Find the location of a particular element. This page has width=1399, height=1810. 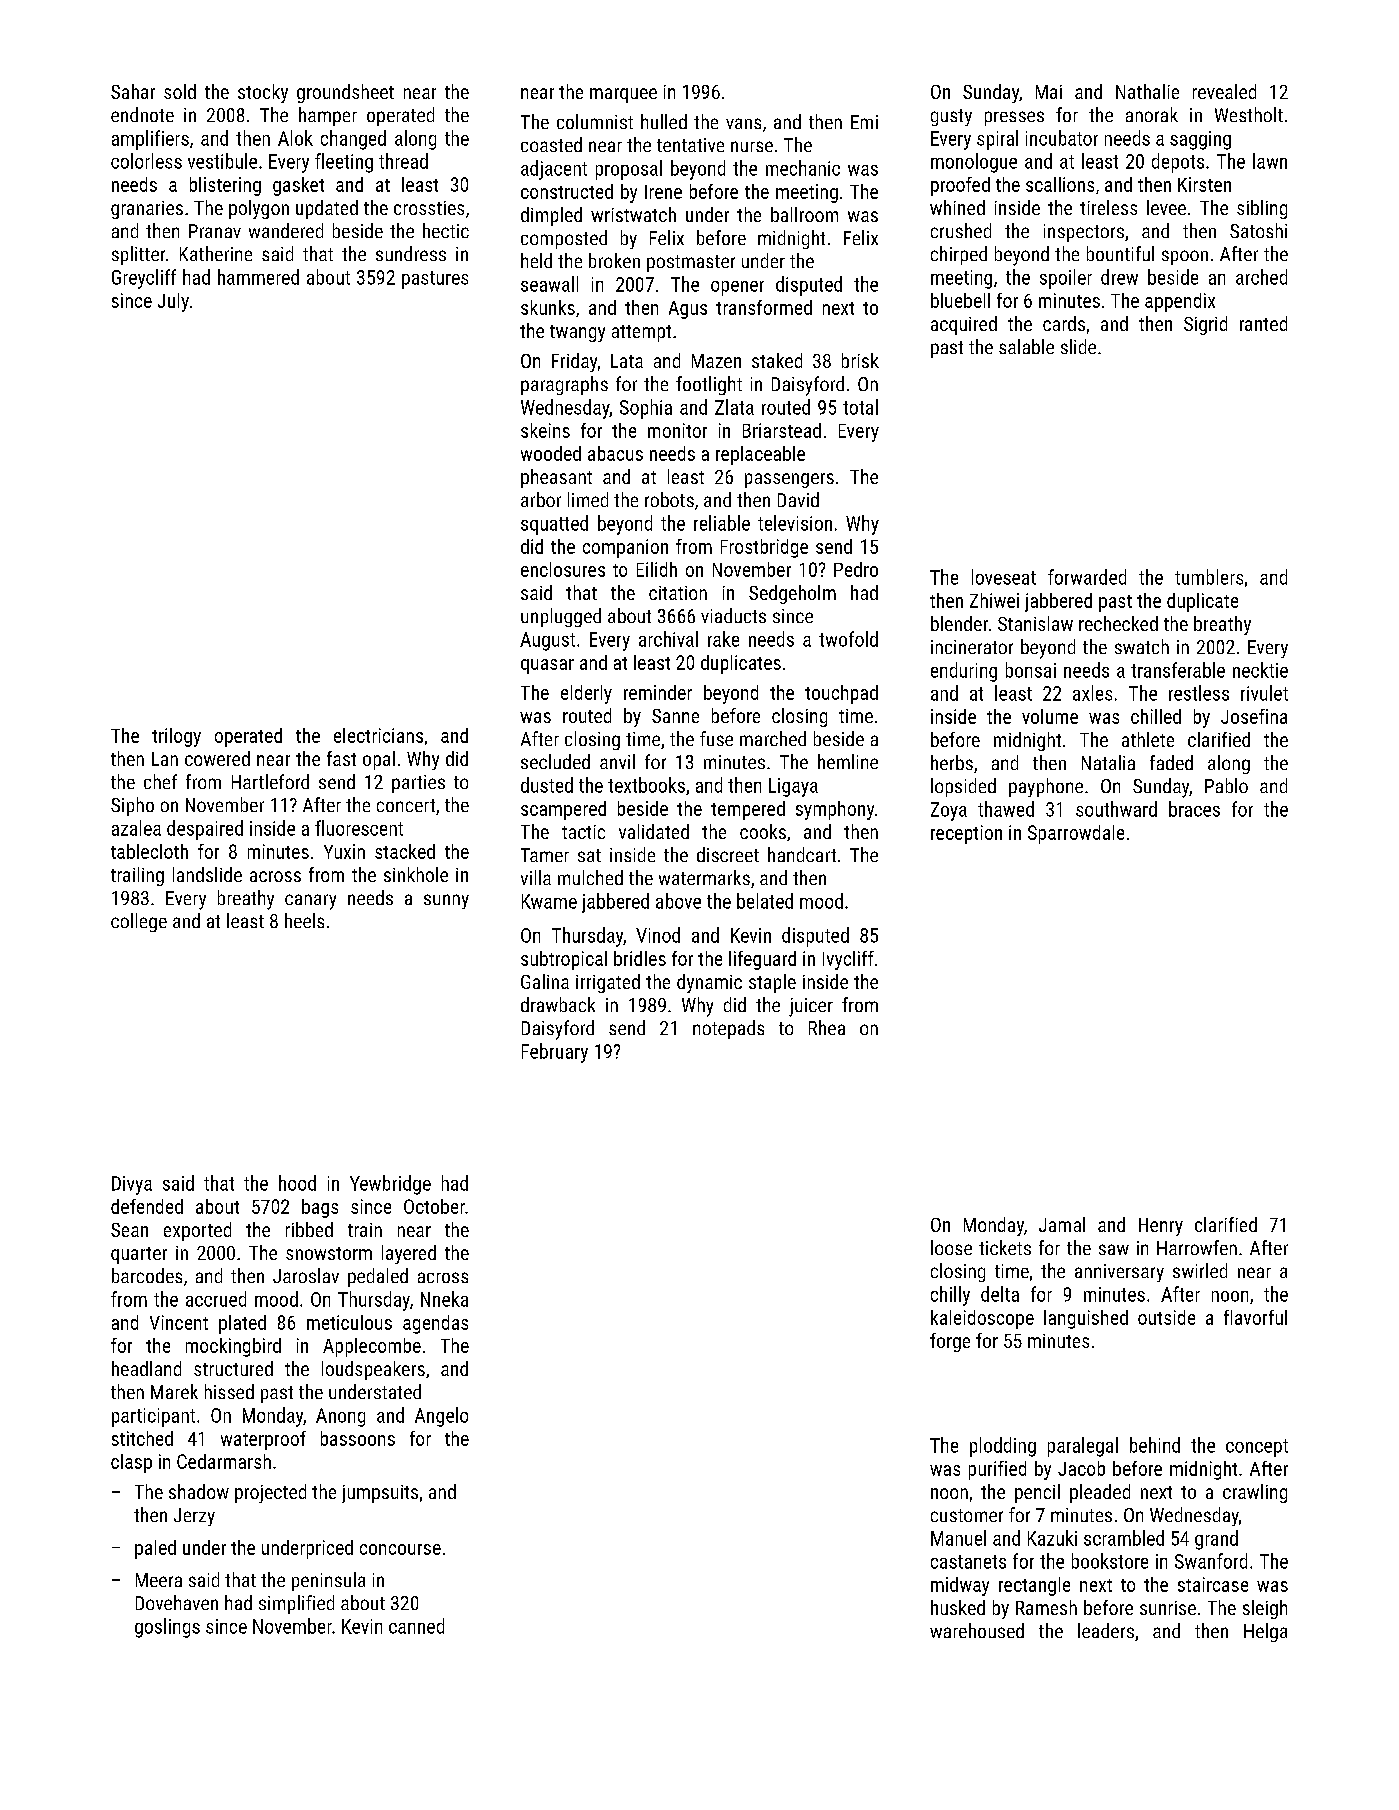

concourse is located at coordinates (400, 1549).
